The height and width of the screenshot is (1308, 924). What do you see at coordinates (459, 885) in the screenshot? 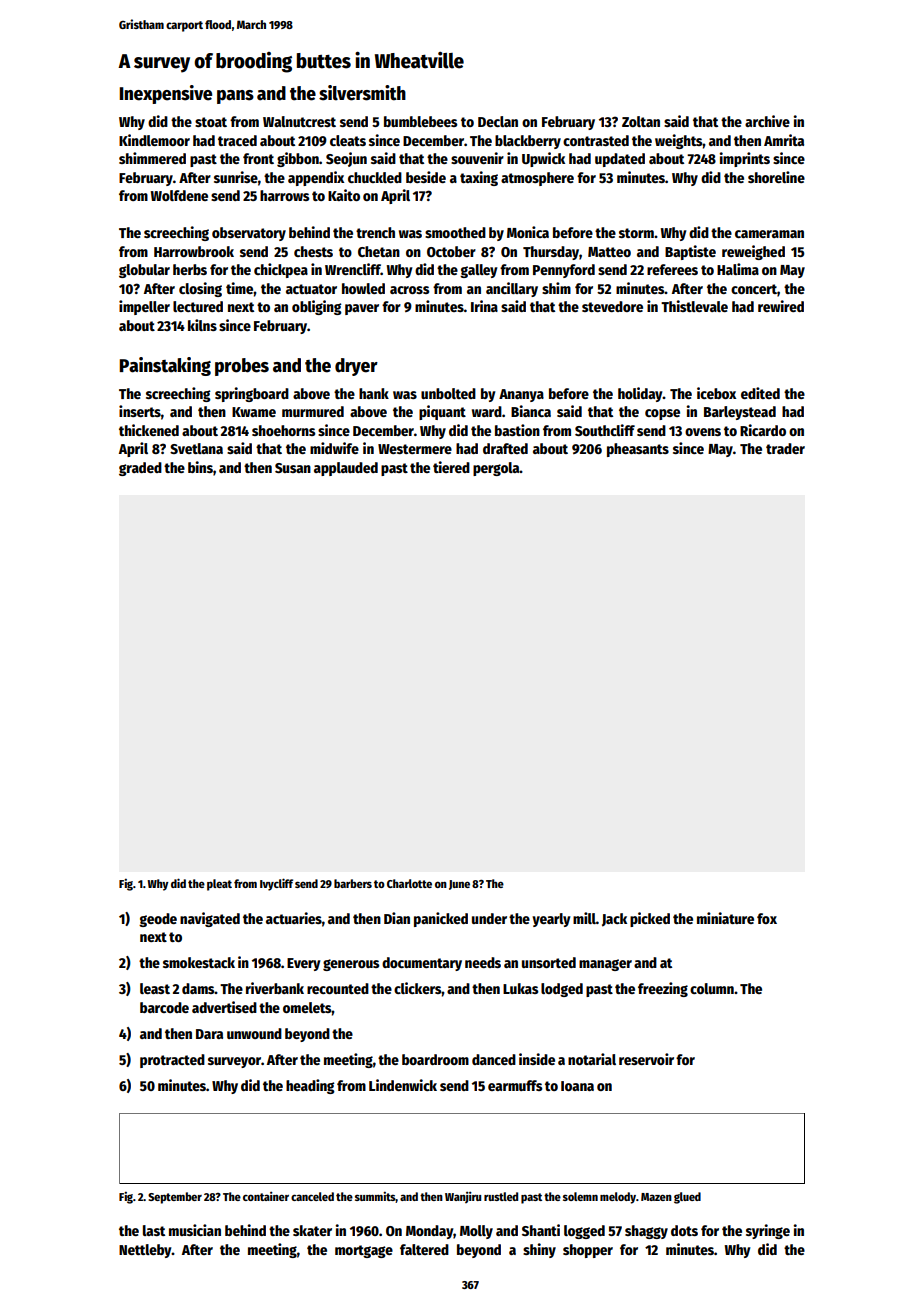
I see `June` at bounding box center [459, 885].
